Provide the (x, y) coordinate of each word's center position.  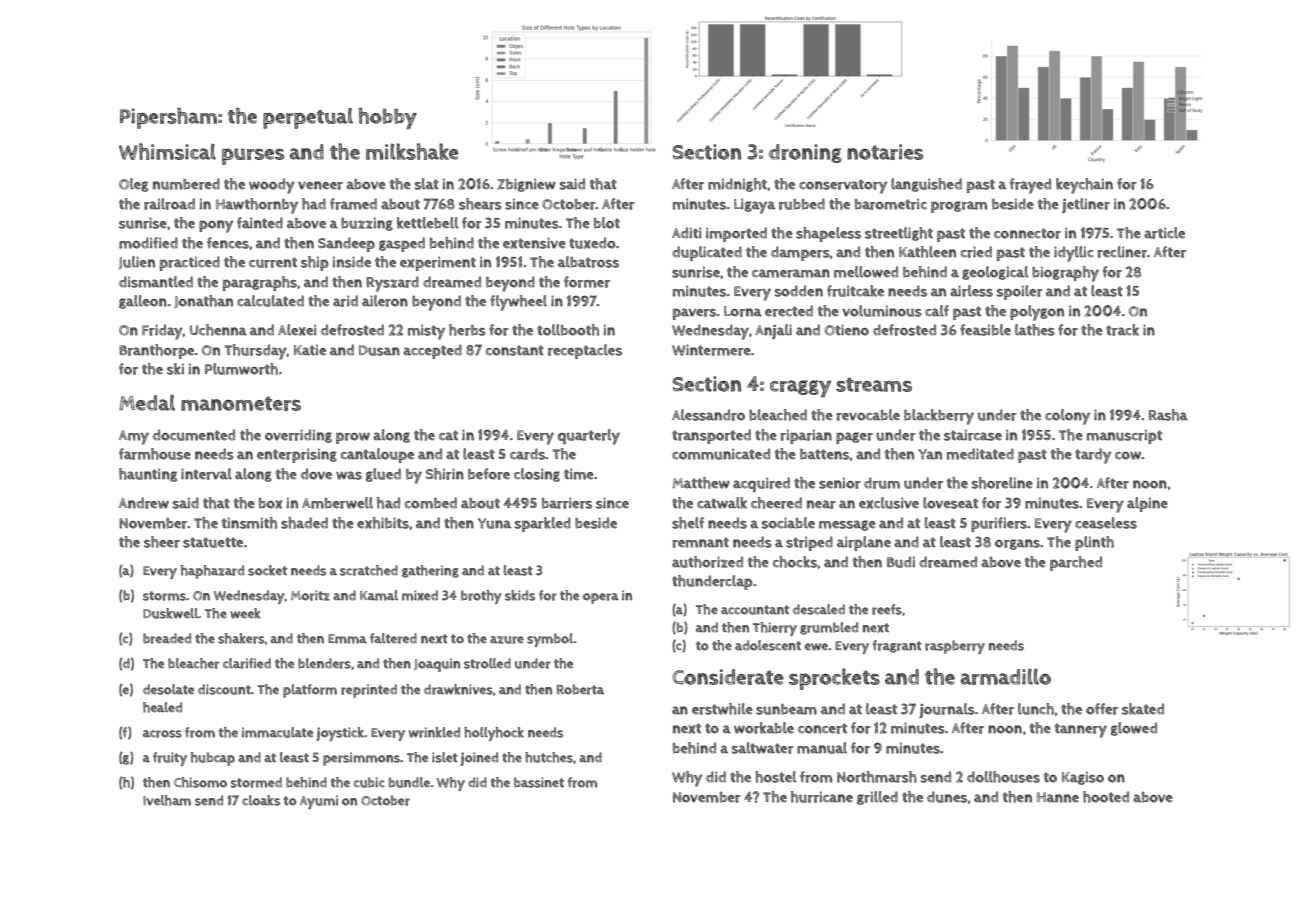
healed (162, 707)
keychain (1084, 186)
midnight (737, 185)
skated (1143, 709)
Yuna (494, 523)
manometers (241, 404)
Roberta (580, 689)
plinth (1094, 543)
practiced (190, 263)
